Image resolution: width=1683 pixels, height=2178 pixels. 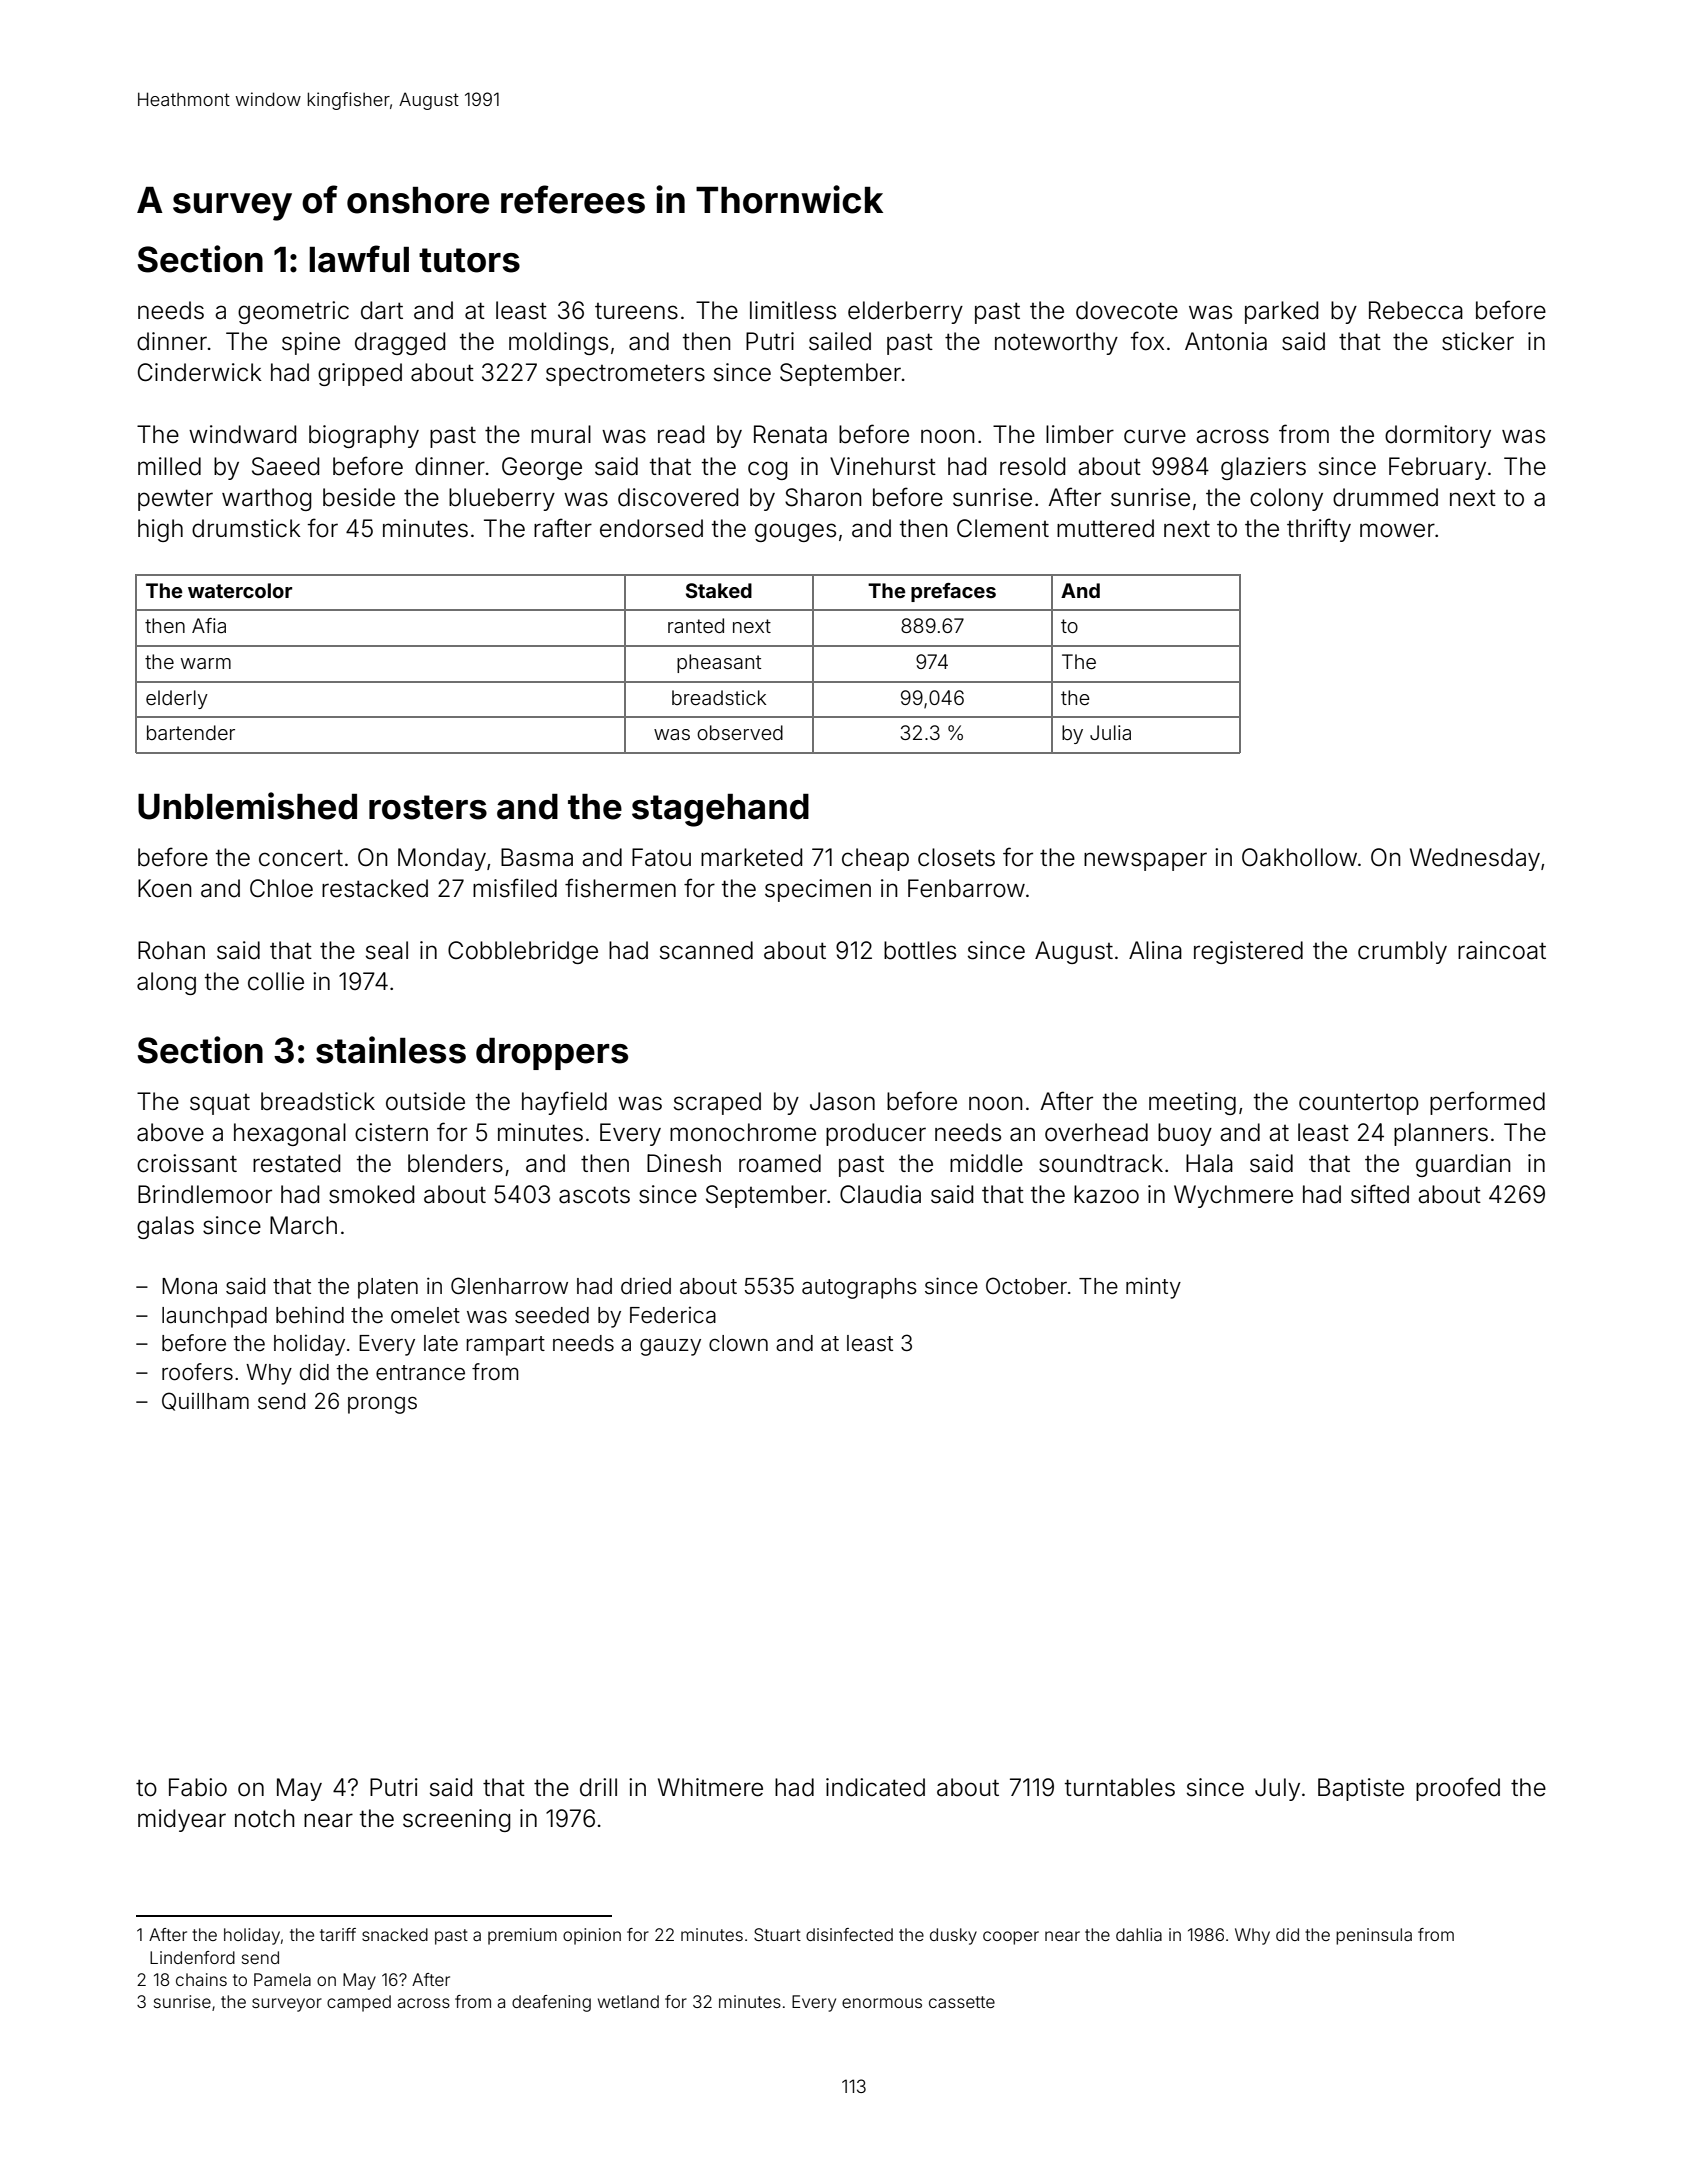 What do you see at coordinates (628, 2001) in the screenshot?
I see `wetland` at bounding box center [628, 2001].
